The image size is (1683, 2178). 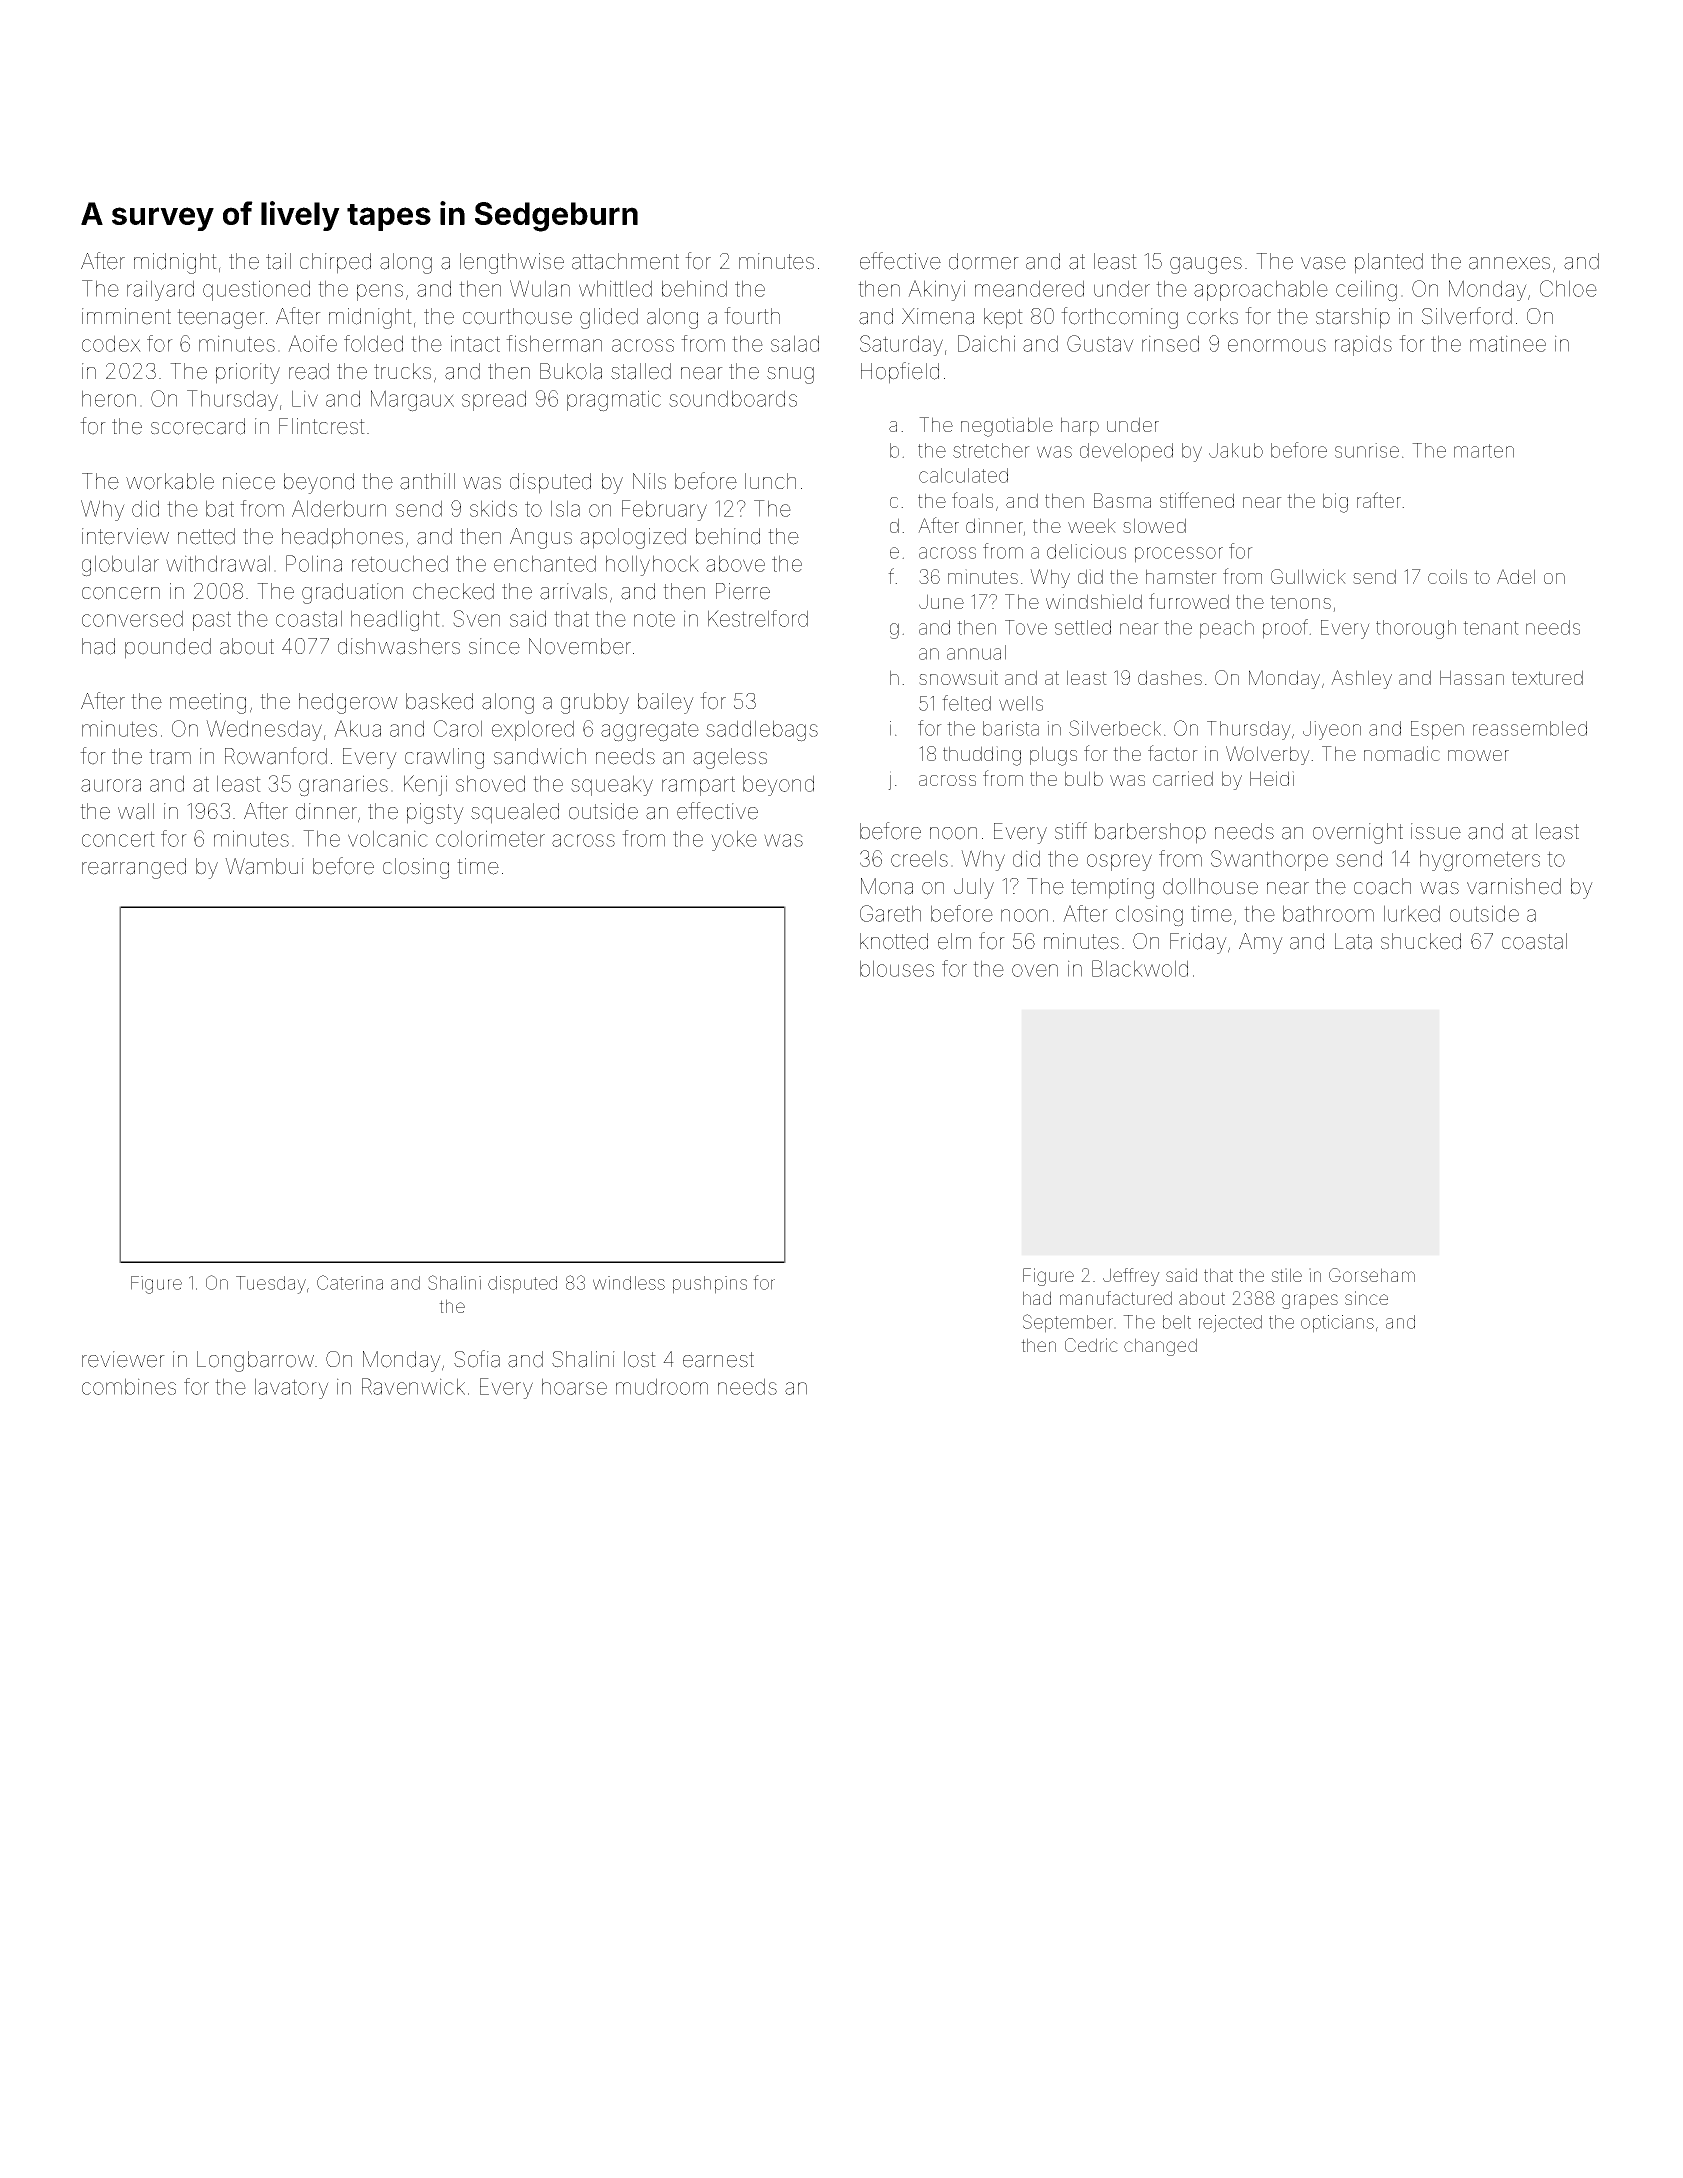 What do you see at coordinates (123, 1359) in the document?
I see `reviewer` at bounding box center [123, 1359].
